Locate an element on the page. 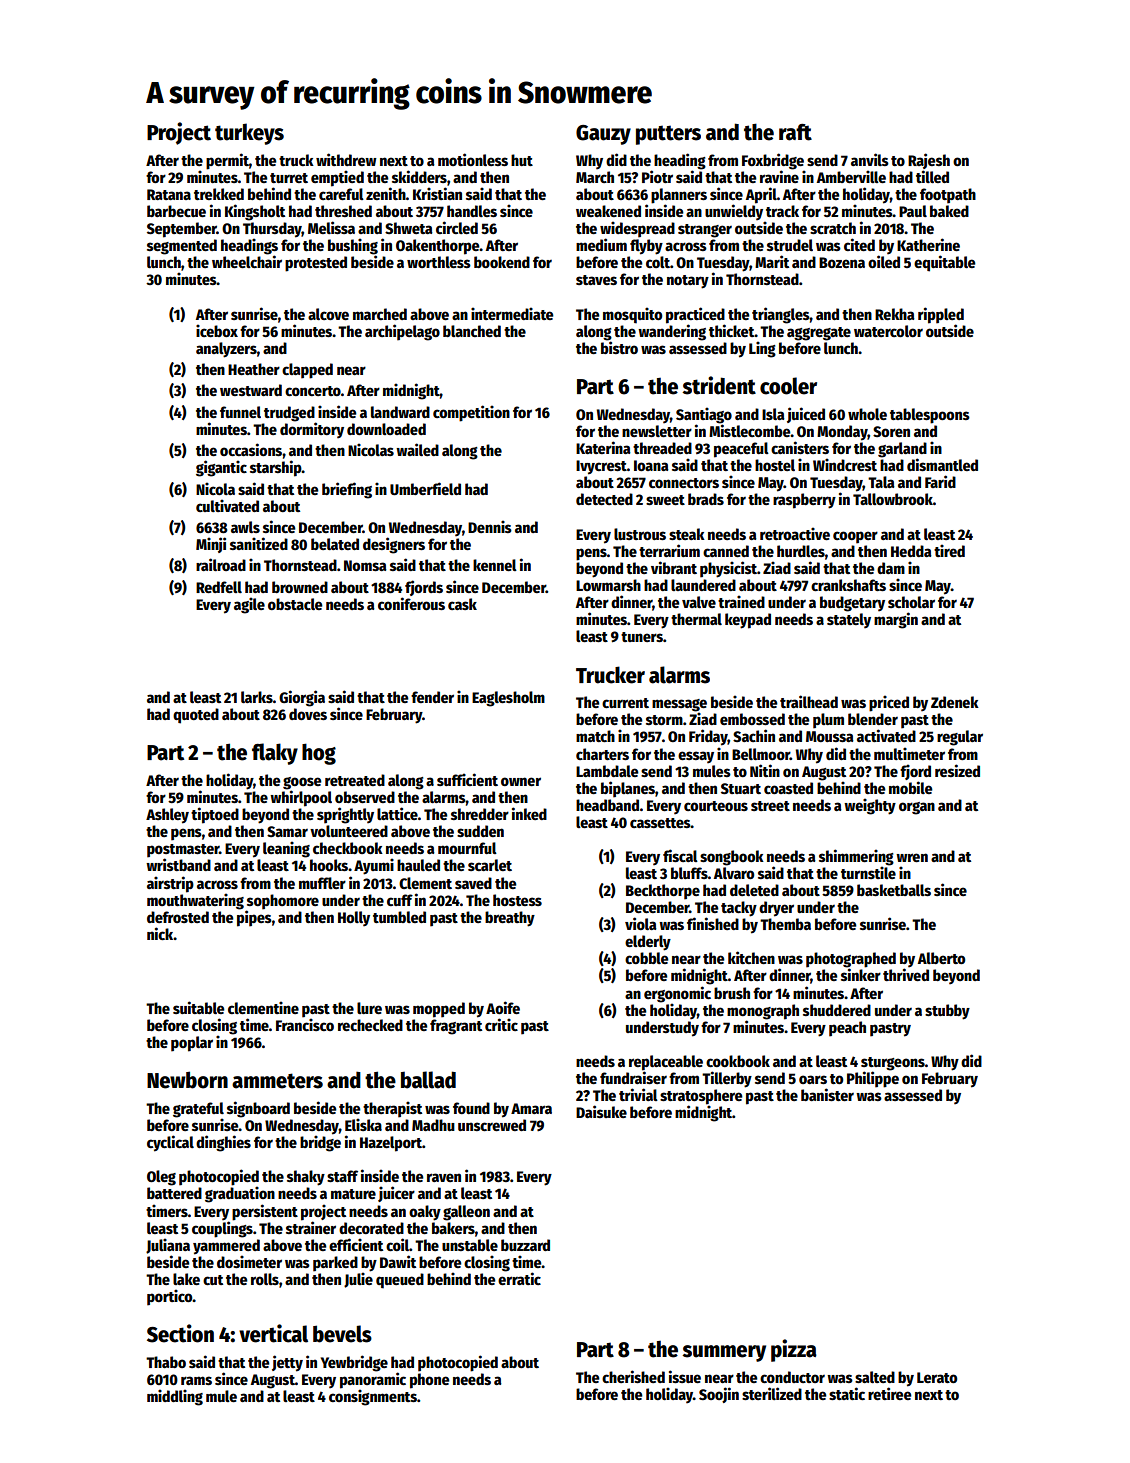 The height and width of the page is (1463, 1130). handles is located at coordinates (472, 211).
